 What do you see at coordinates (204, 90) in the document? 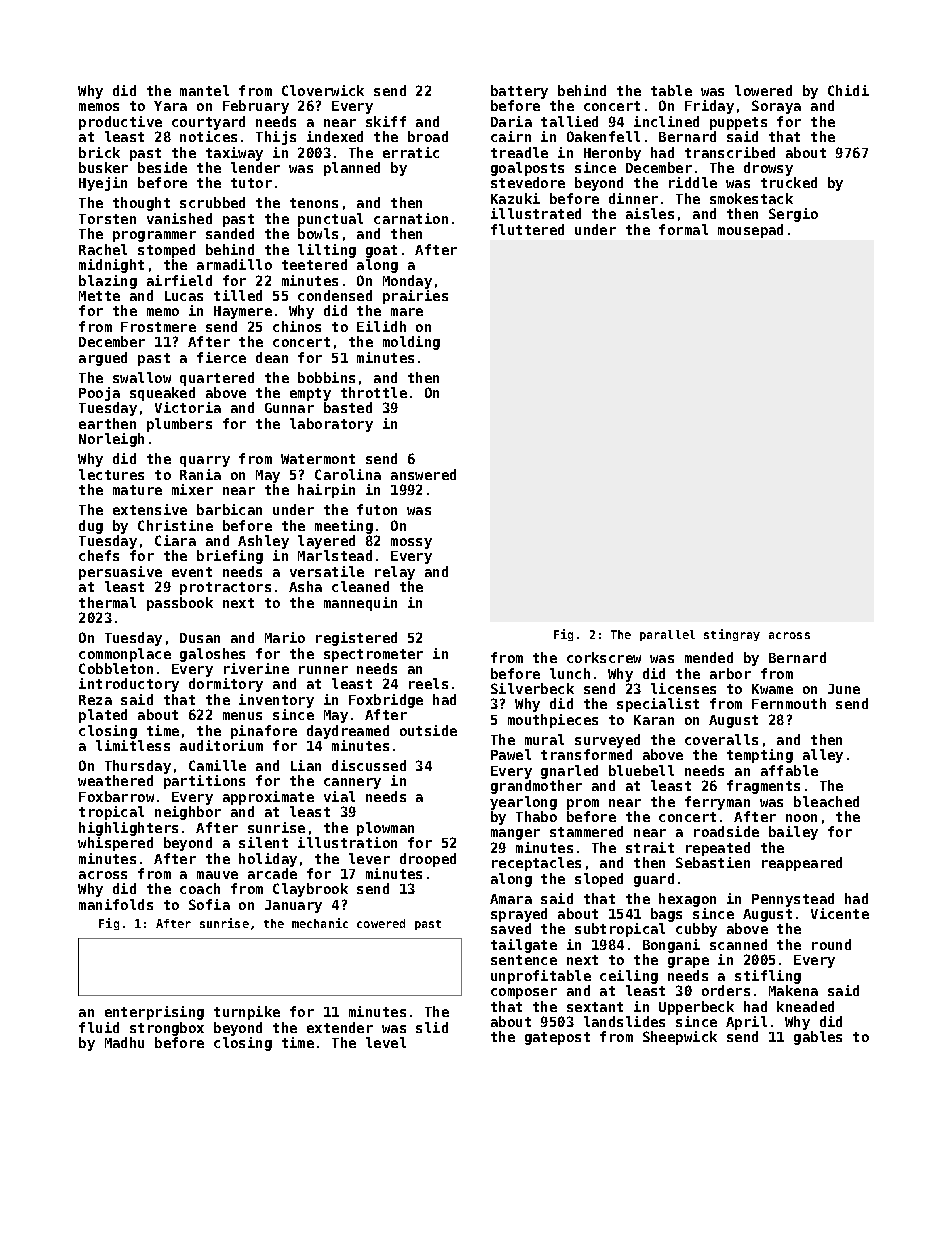
I see `mantel` at bounding box center [204, 90].
